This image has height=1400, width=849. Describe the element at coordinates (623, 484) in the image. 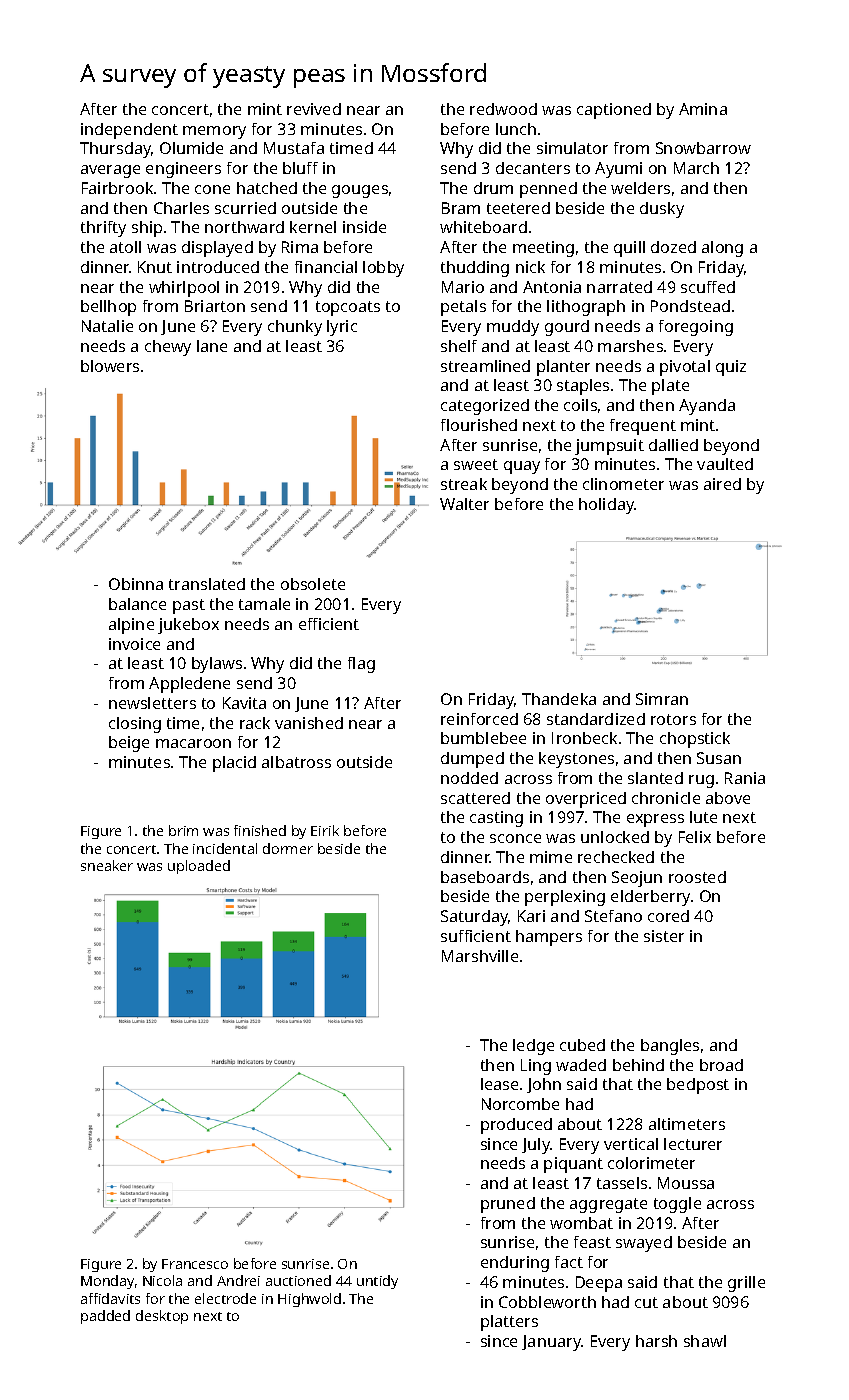

I see `clinometer` at that location.
